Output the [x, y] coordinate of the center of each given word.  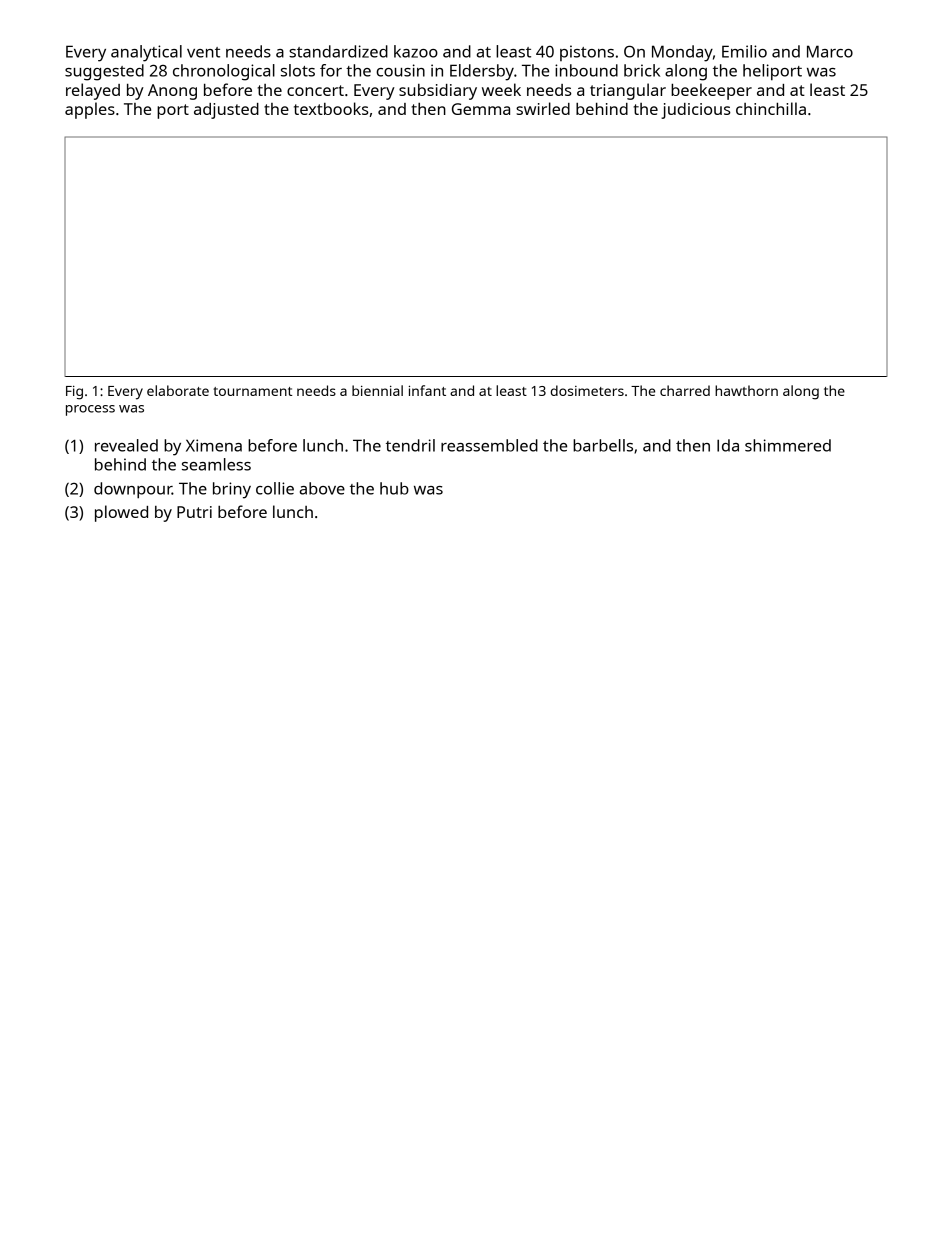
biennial [377, 390]
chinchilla [771, 108]
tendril [410, 445]
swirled [543, 108]
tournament [252, 391]
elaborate [178, 390]
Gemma [481, 109]
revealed [126, 445]
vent [203, 52]
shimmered [788, 445]
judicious [696, 111]
